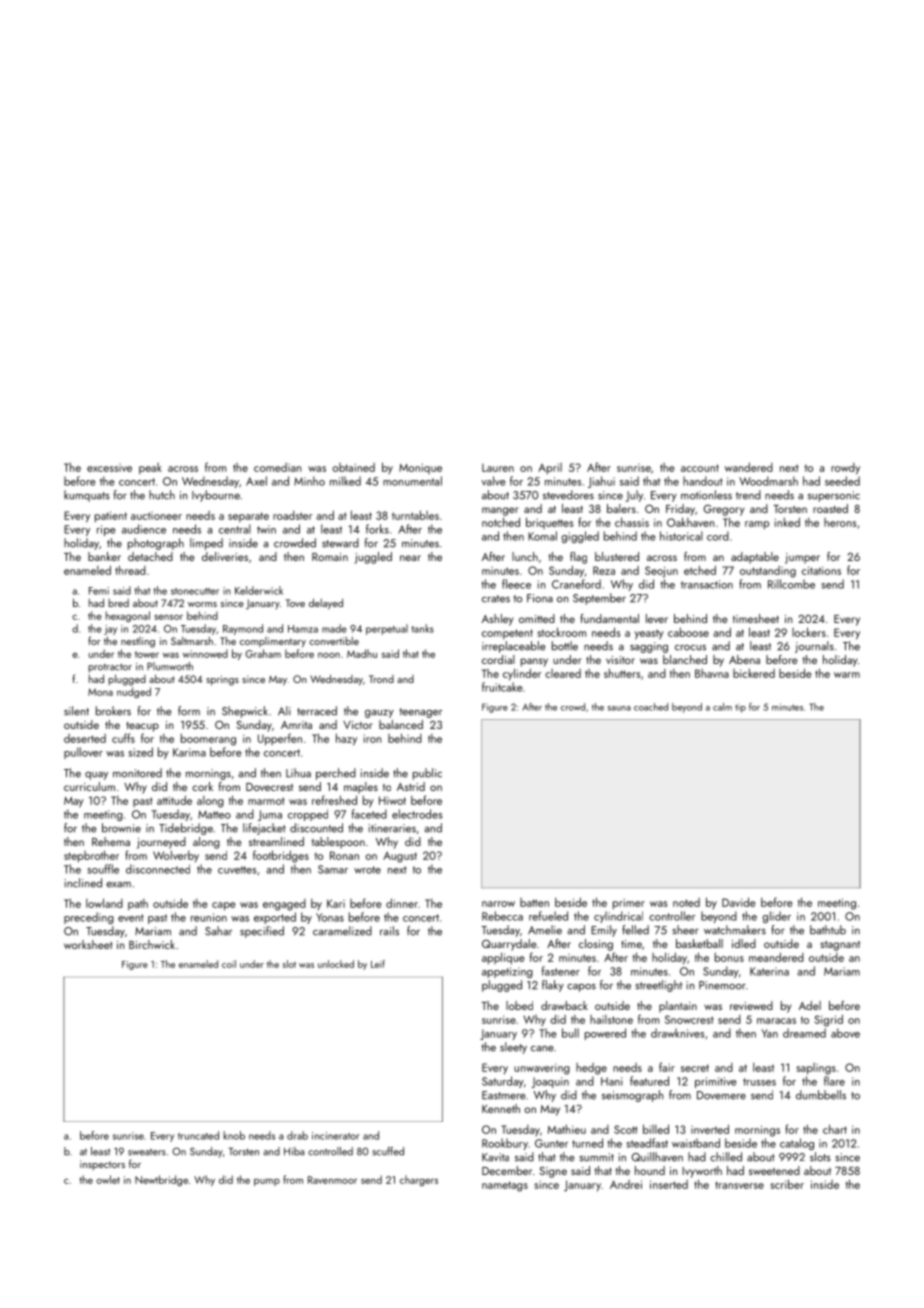  Describe the element at coordinates (267, 1182) in the screenshot. I see `pump` at that location.
